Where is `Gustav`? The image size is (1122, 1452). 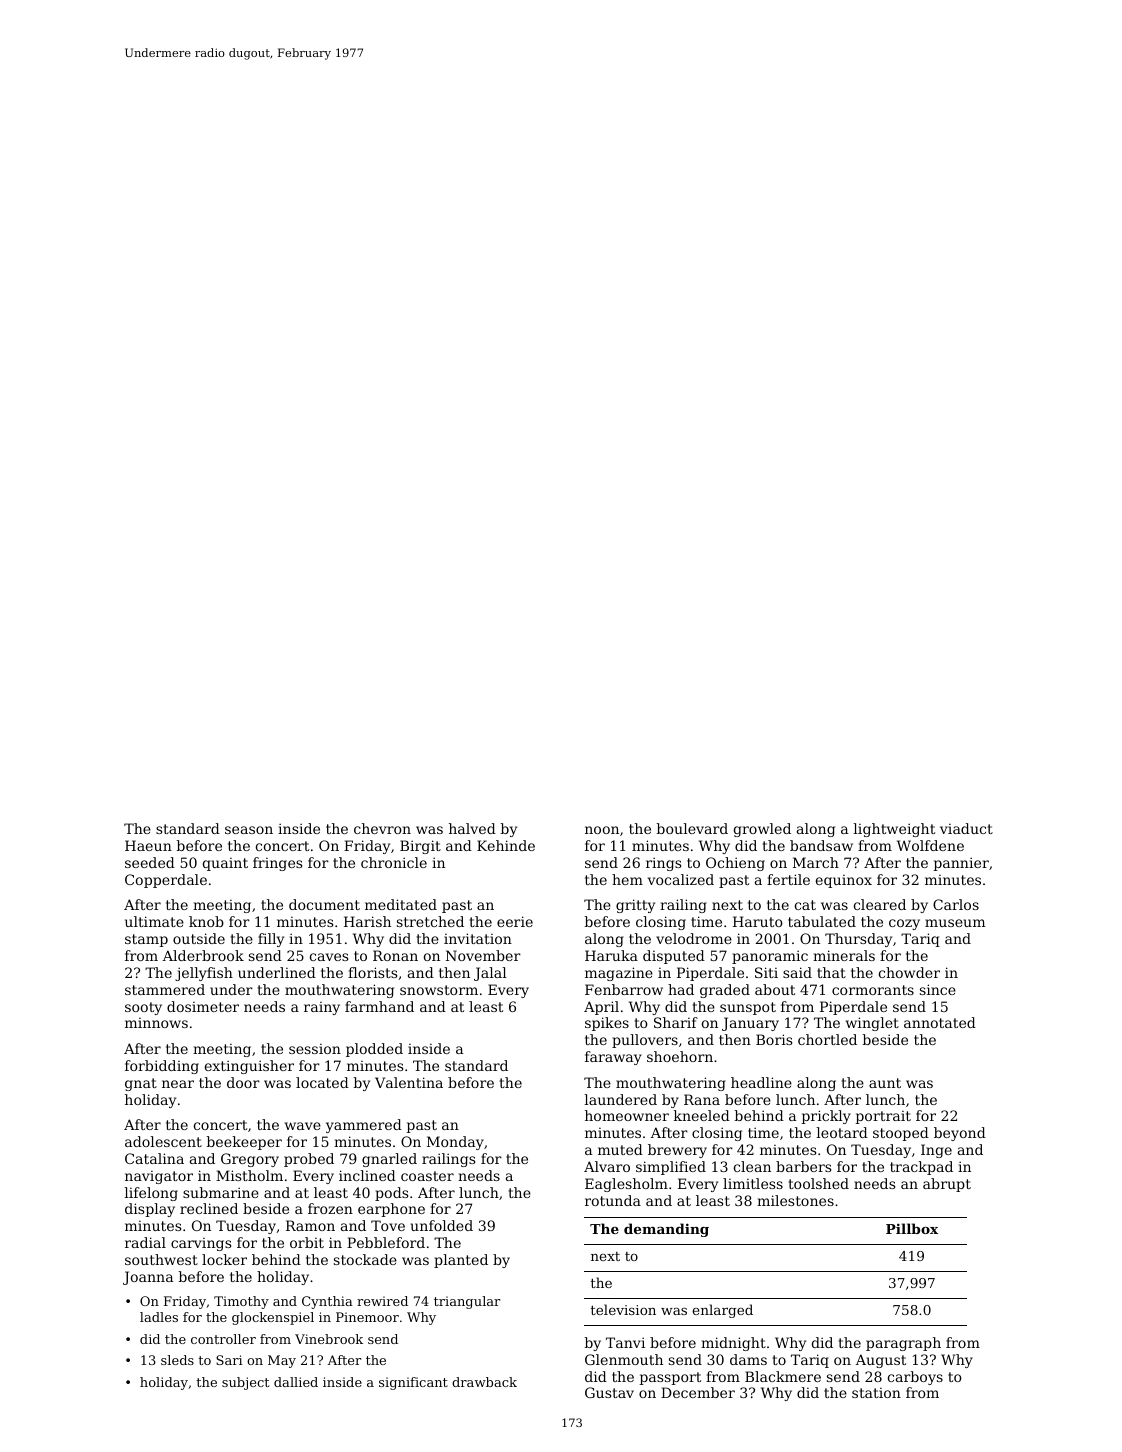
Gustav is located at coordinates (609, 1392).
